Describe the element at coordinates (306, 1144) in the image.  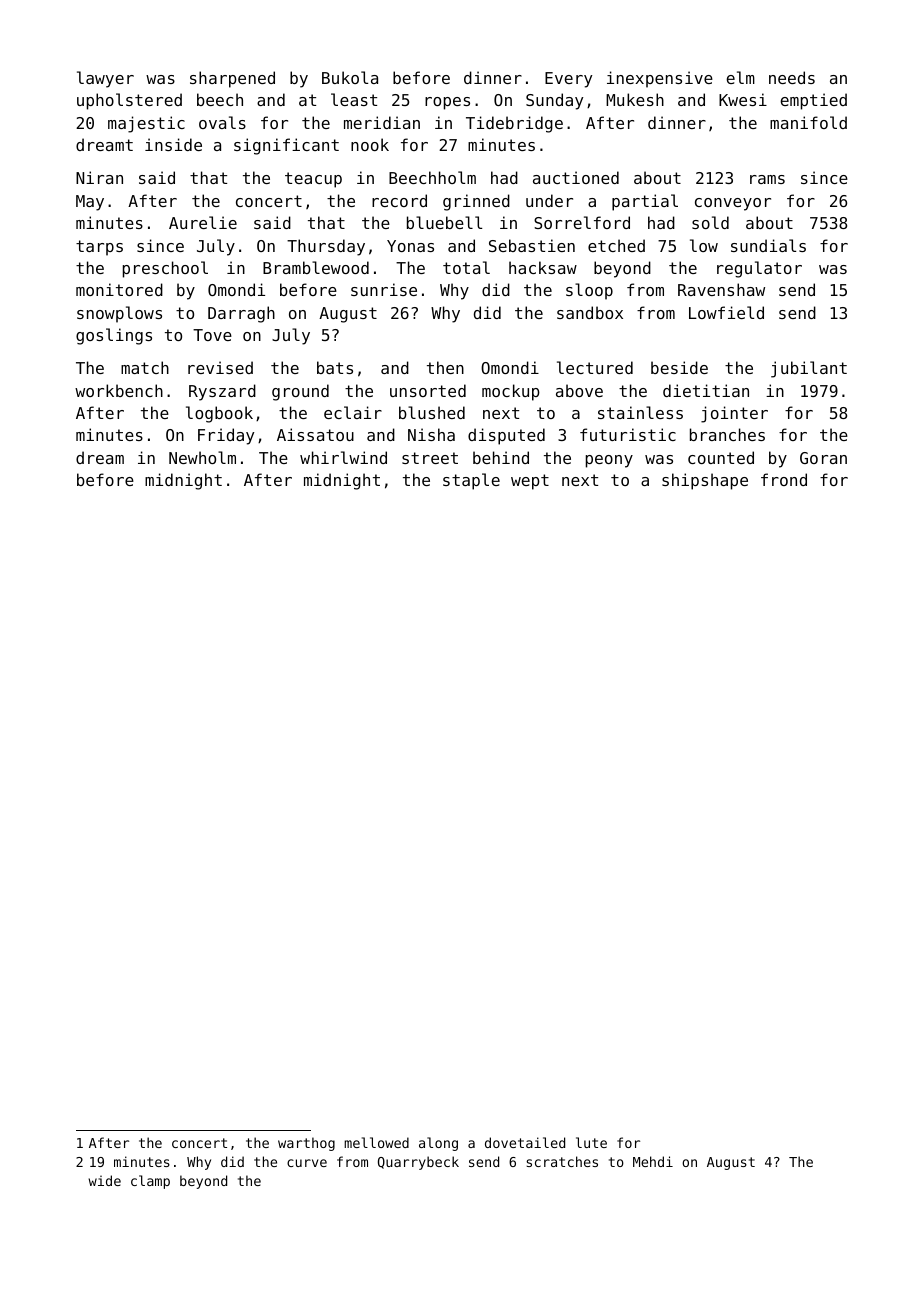
I see `warthog` at that location.
